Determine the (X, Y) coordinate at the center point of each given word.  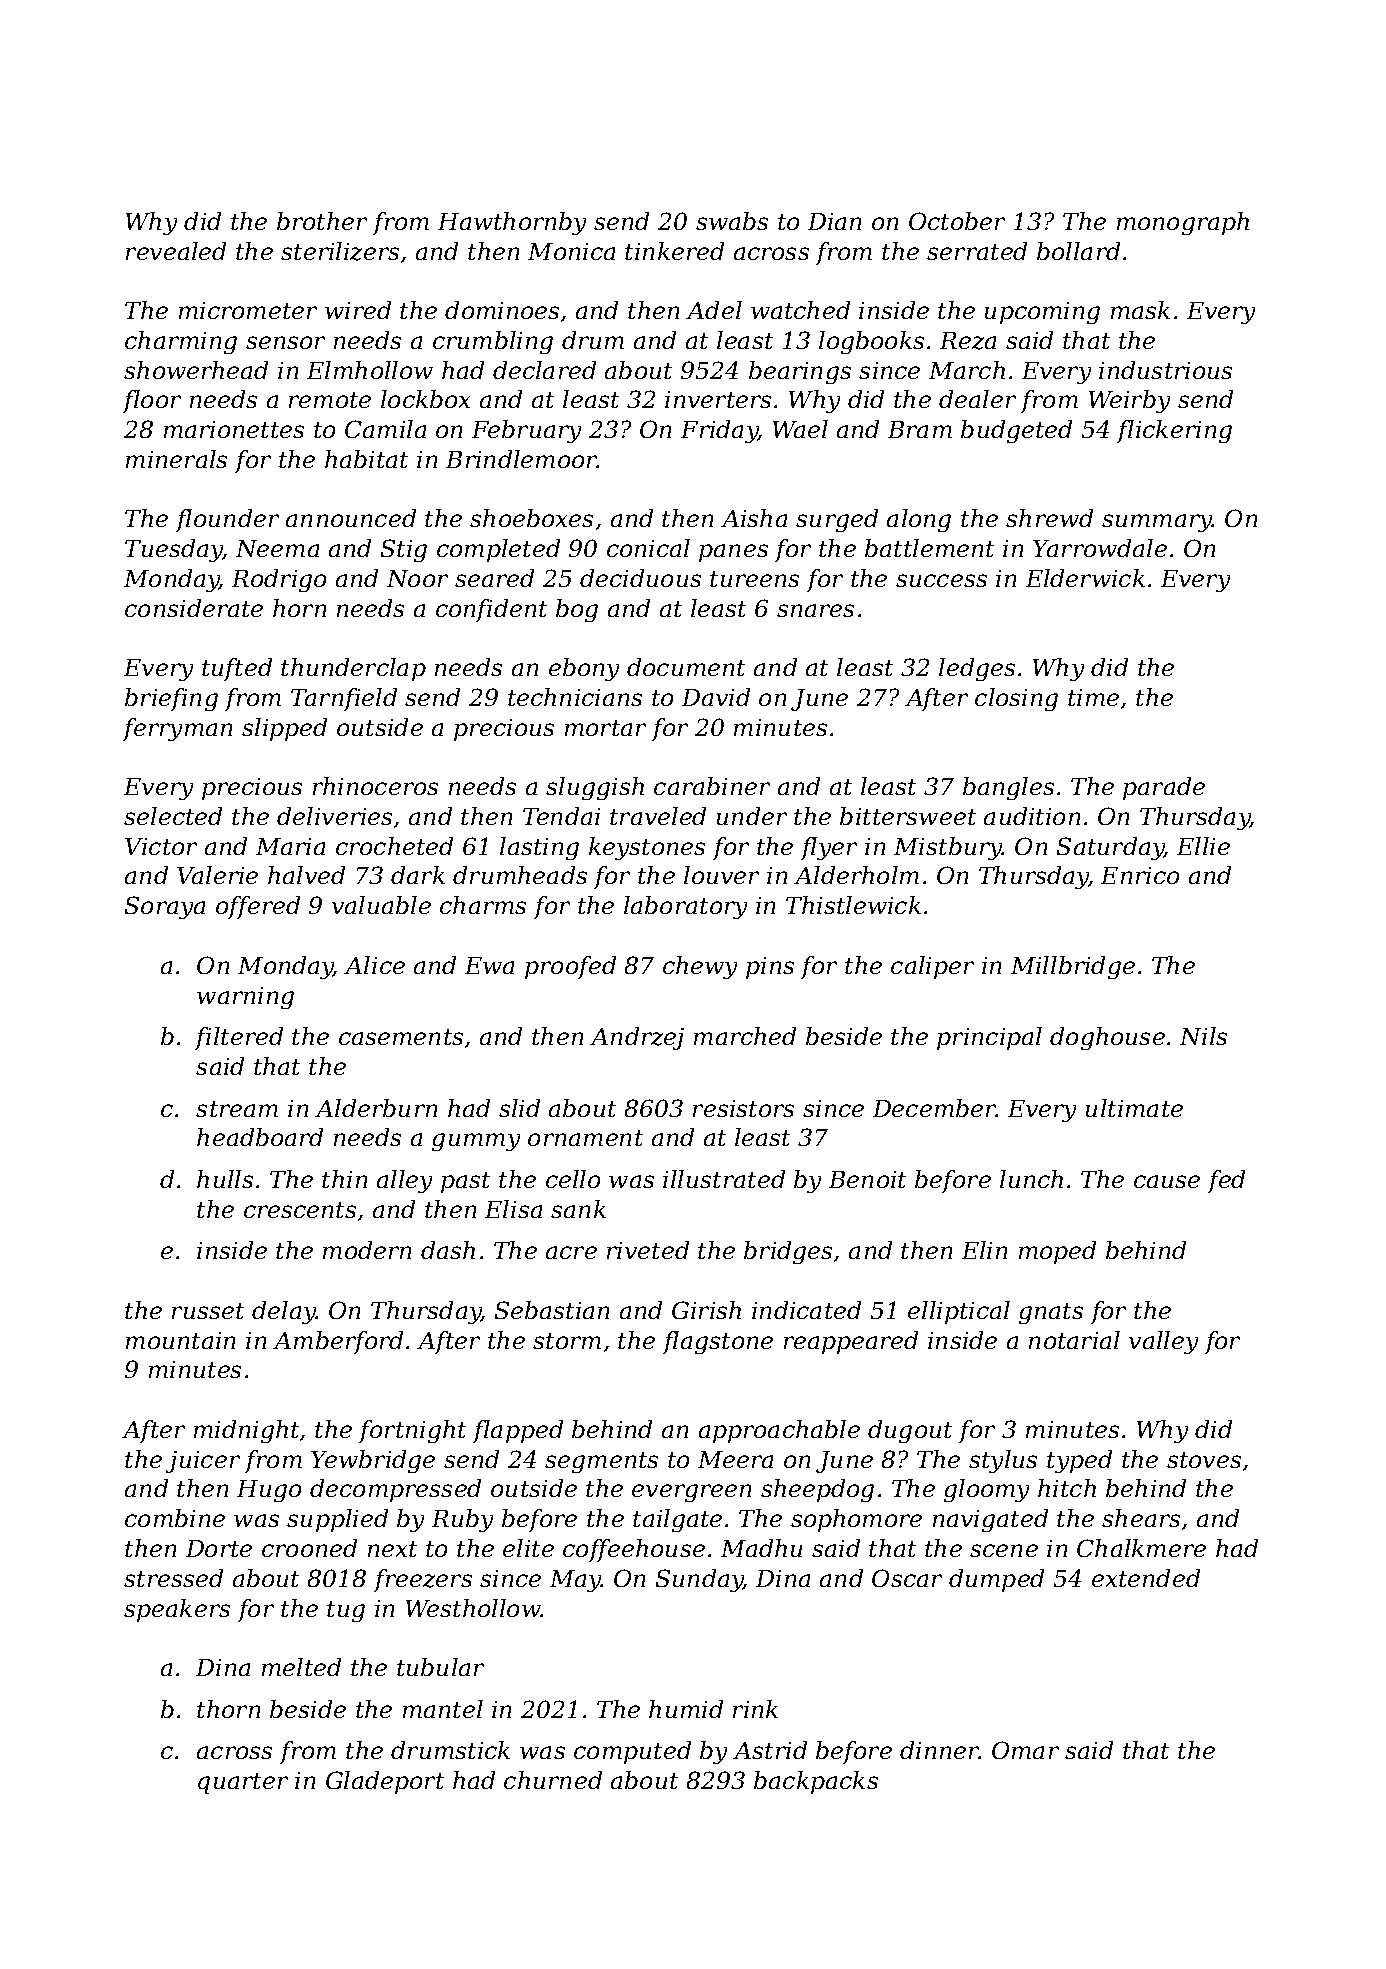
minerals (176, 459)
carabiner (712, 786)
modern (367, 1250)
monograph (1183, 223)
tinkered (674, 251)
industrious (1165, 370)
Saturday (1110, 848)
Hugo (269, 1491)
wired (358, 310)
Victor (161, 846)
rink (755, 1709)
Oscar (907, 1578)
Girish (706, 1310)
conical (648, 548)
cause (1167, 1181)
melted (301, 1667)
